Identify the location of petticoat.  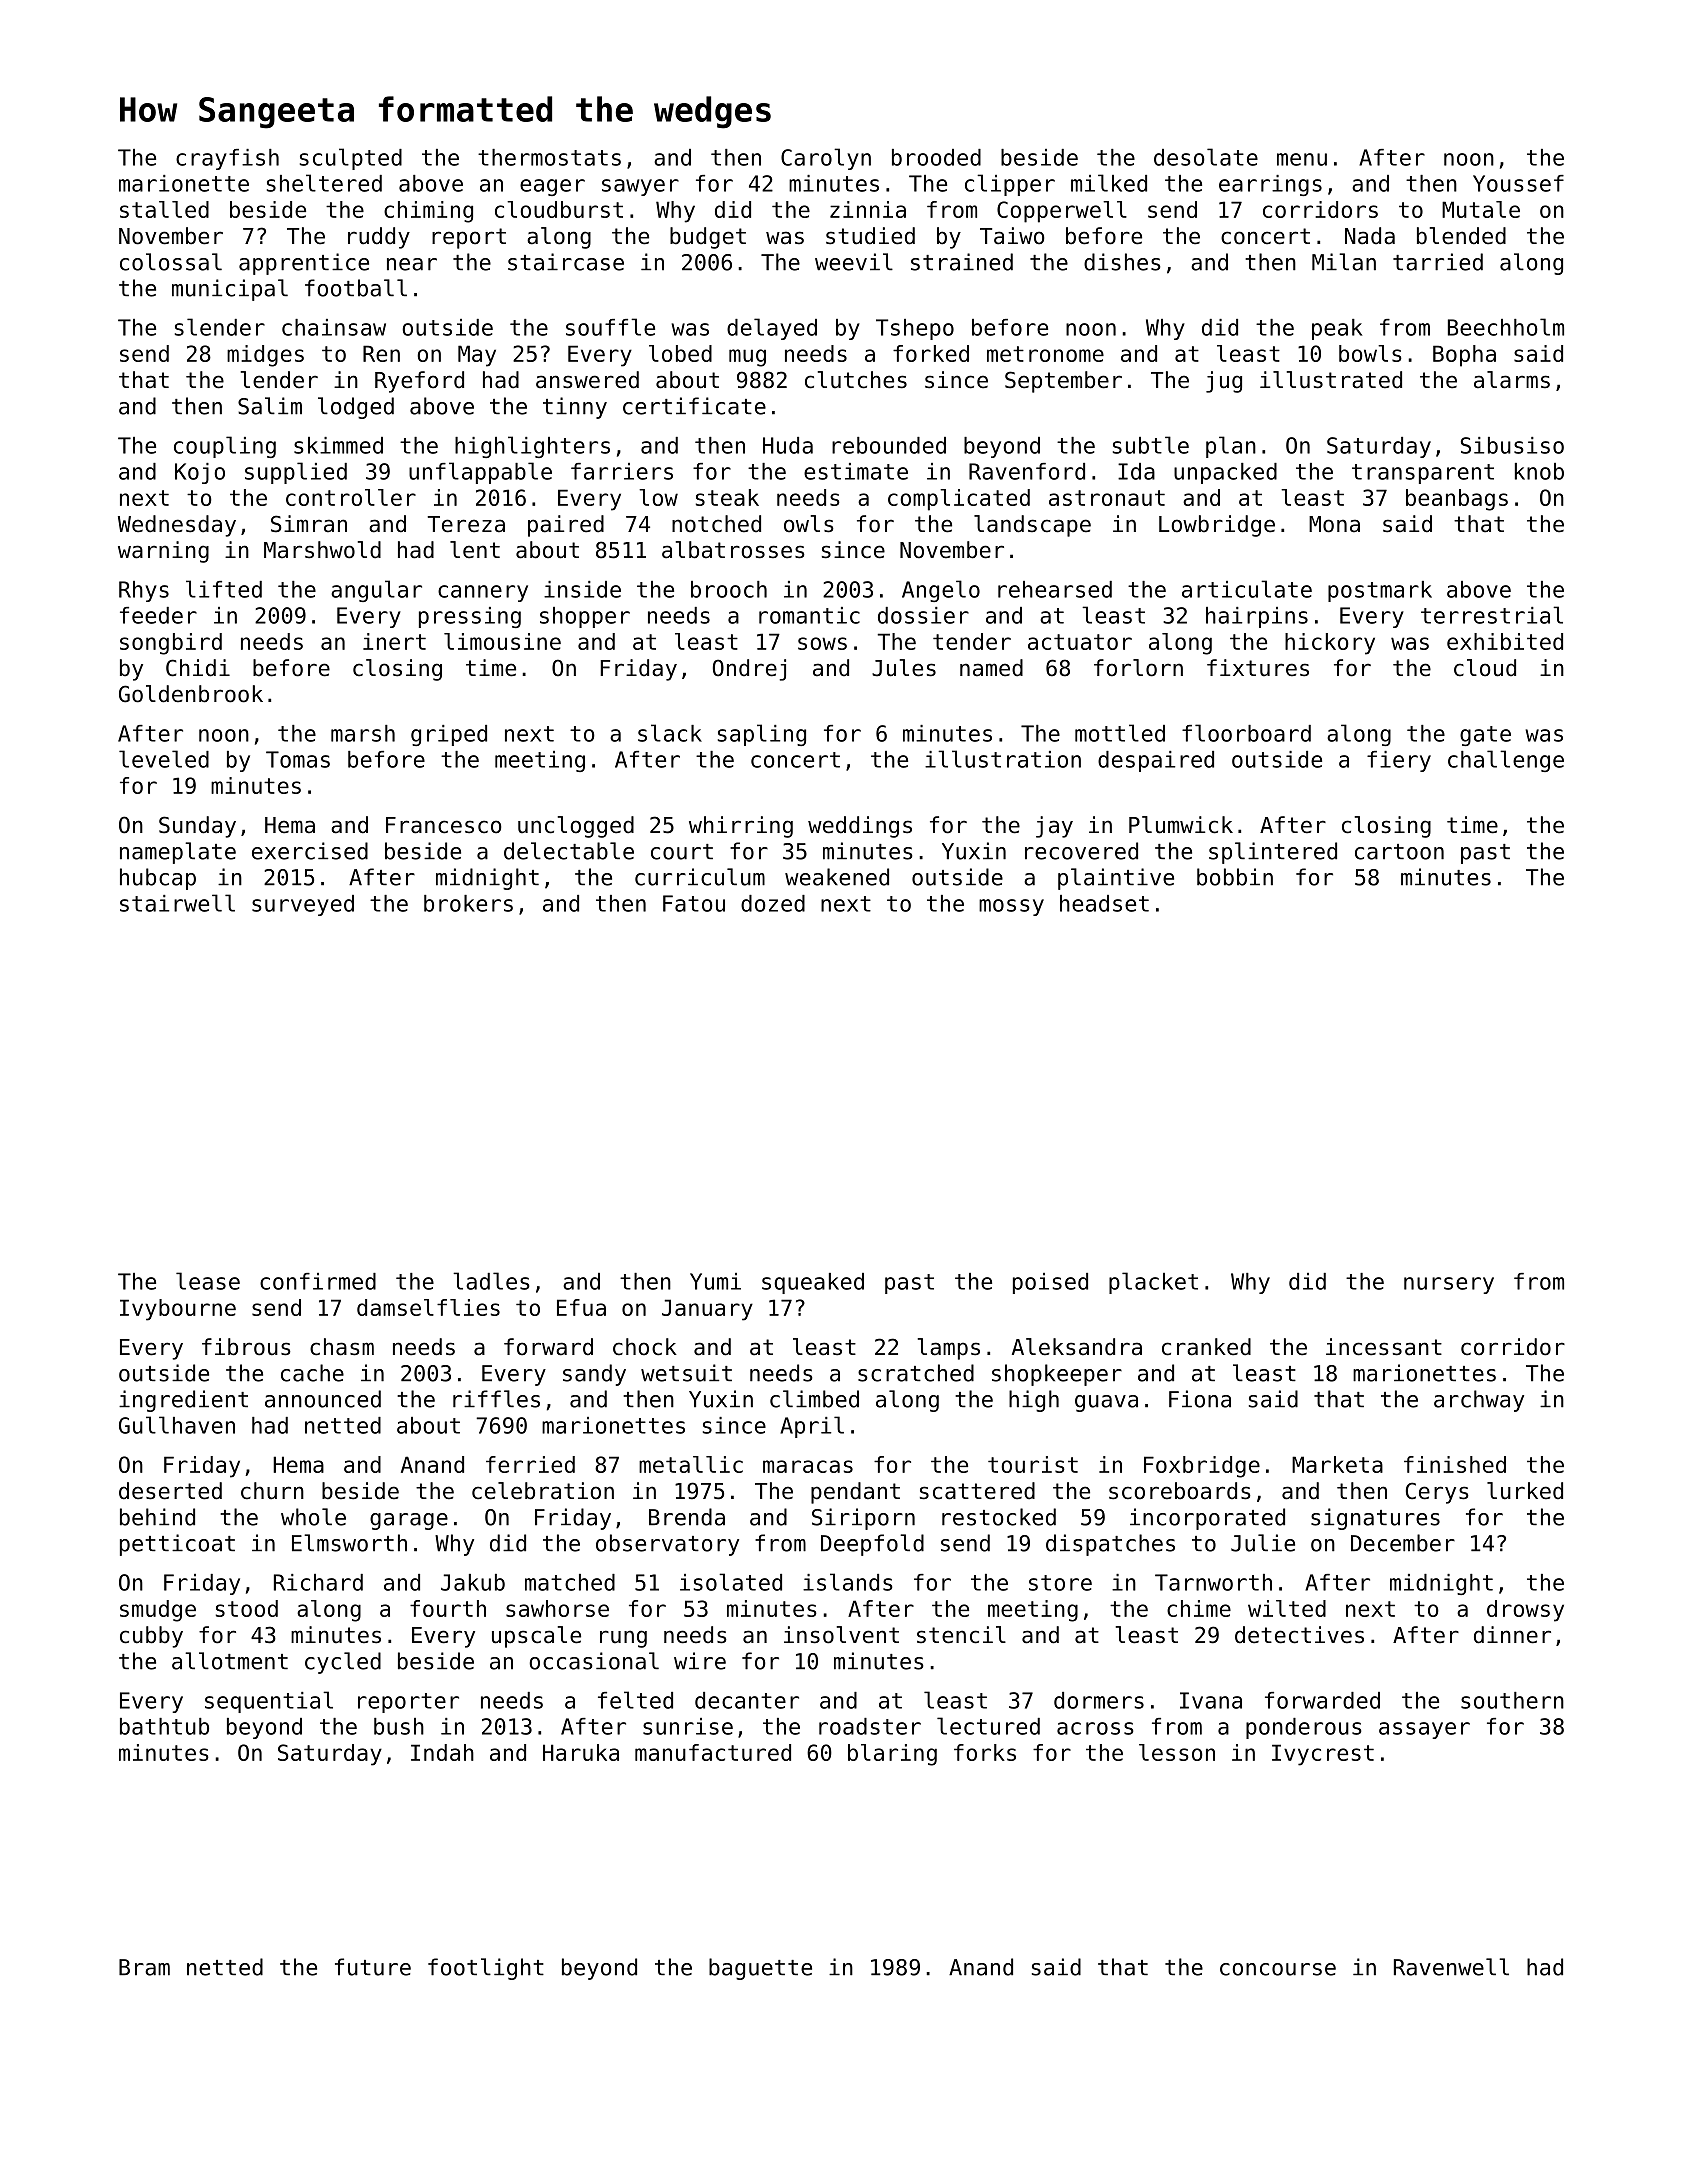
(177, 1545).
